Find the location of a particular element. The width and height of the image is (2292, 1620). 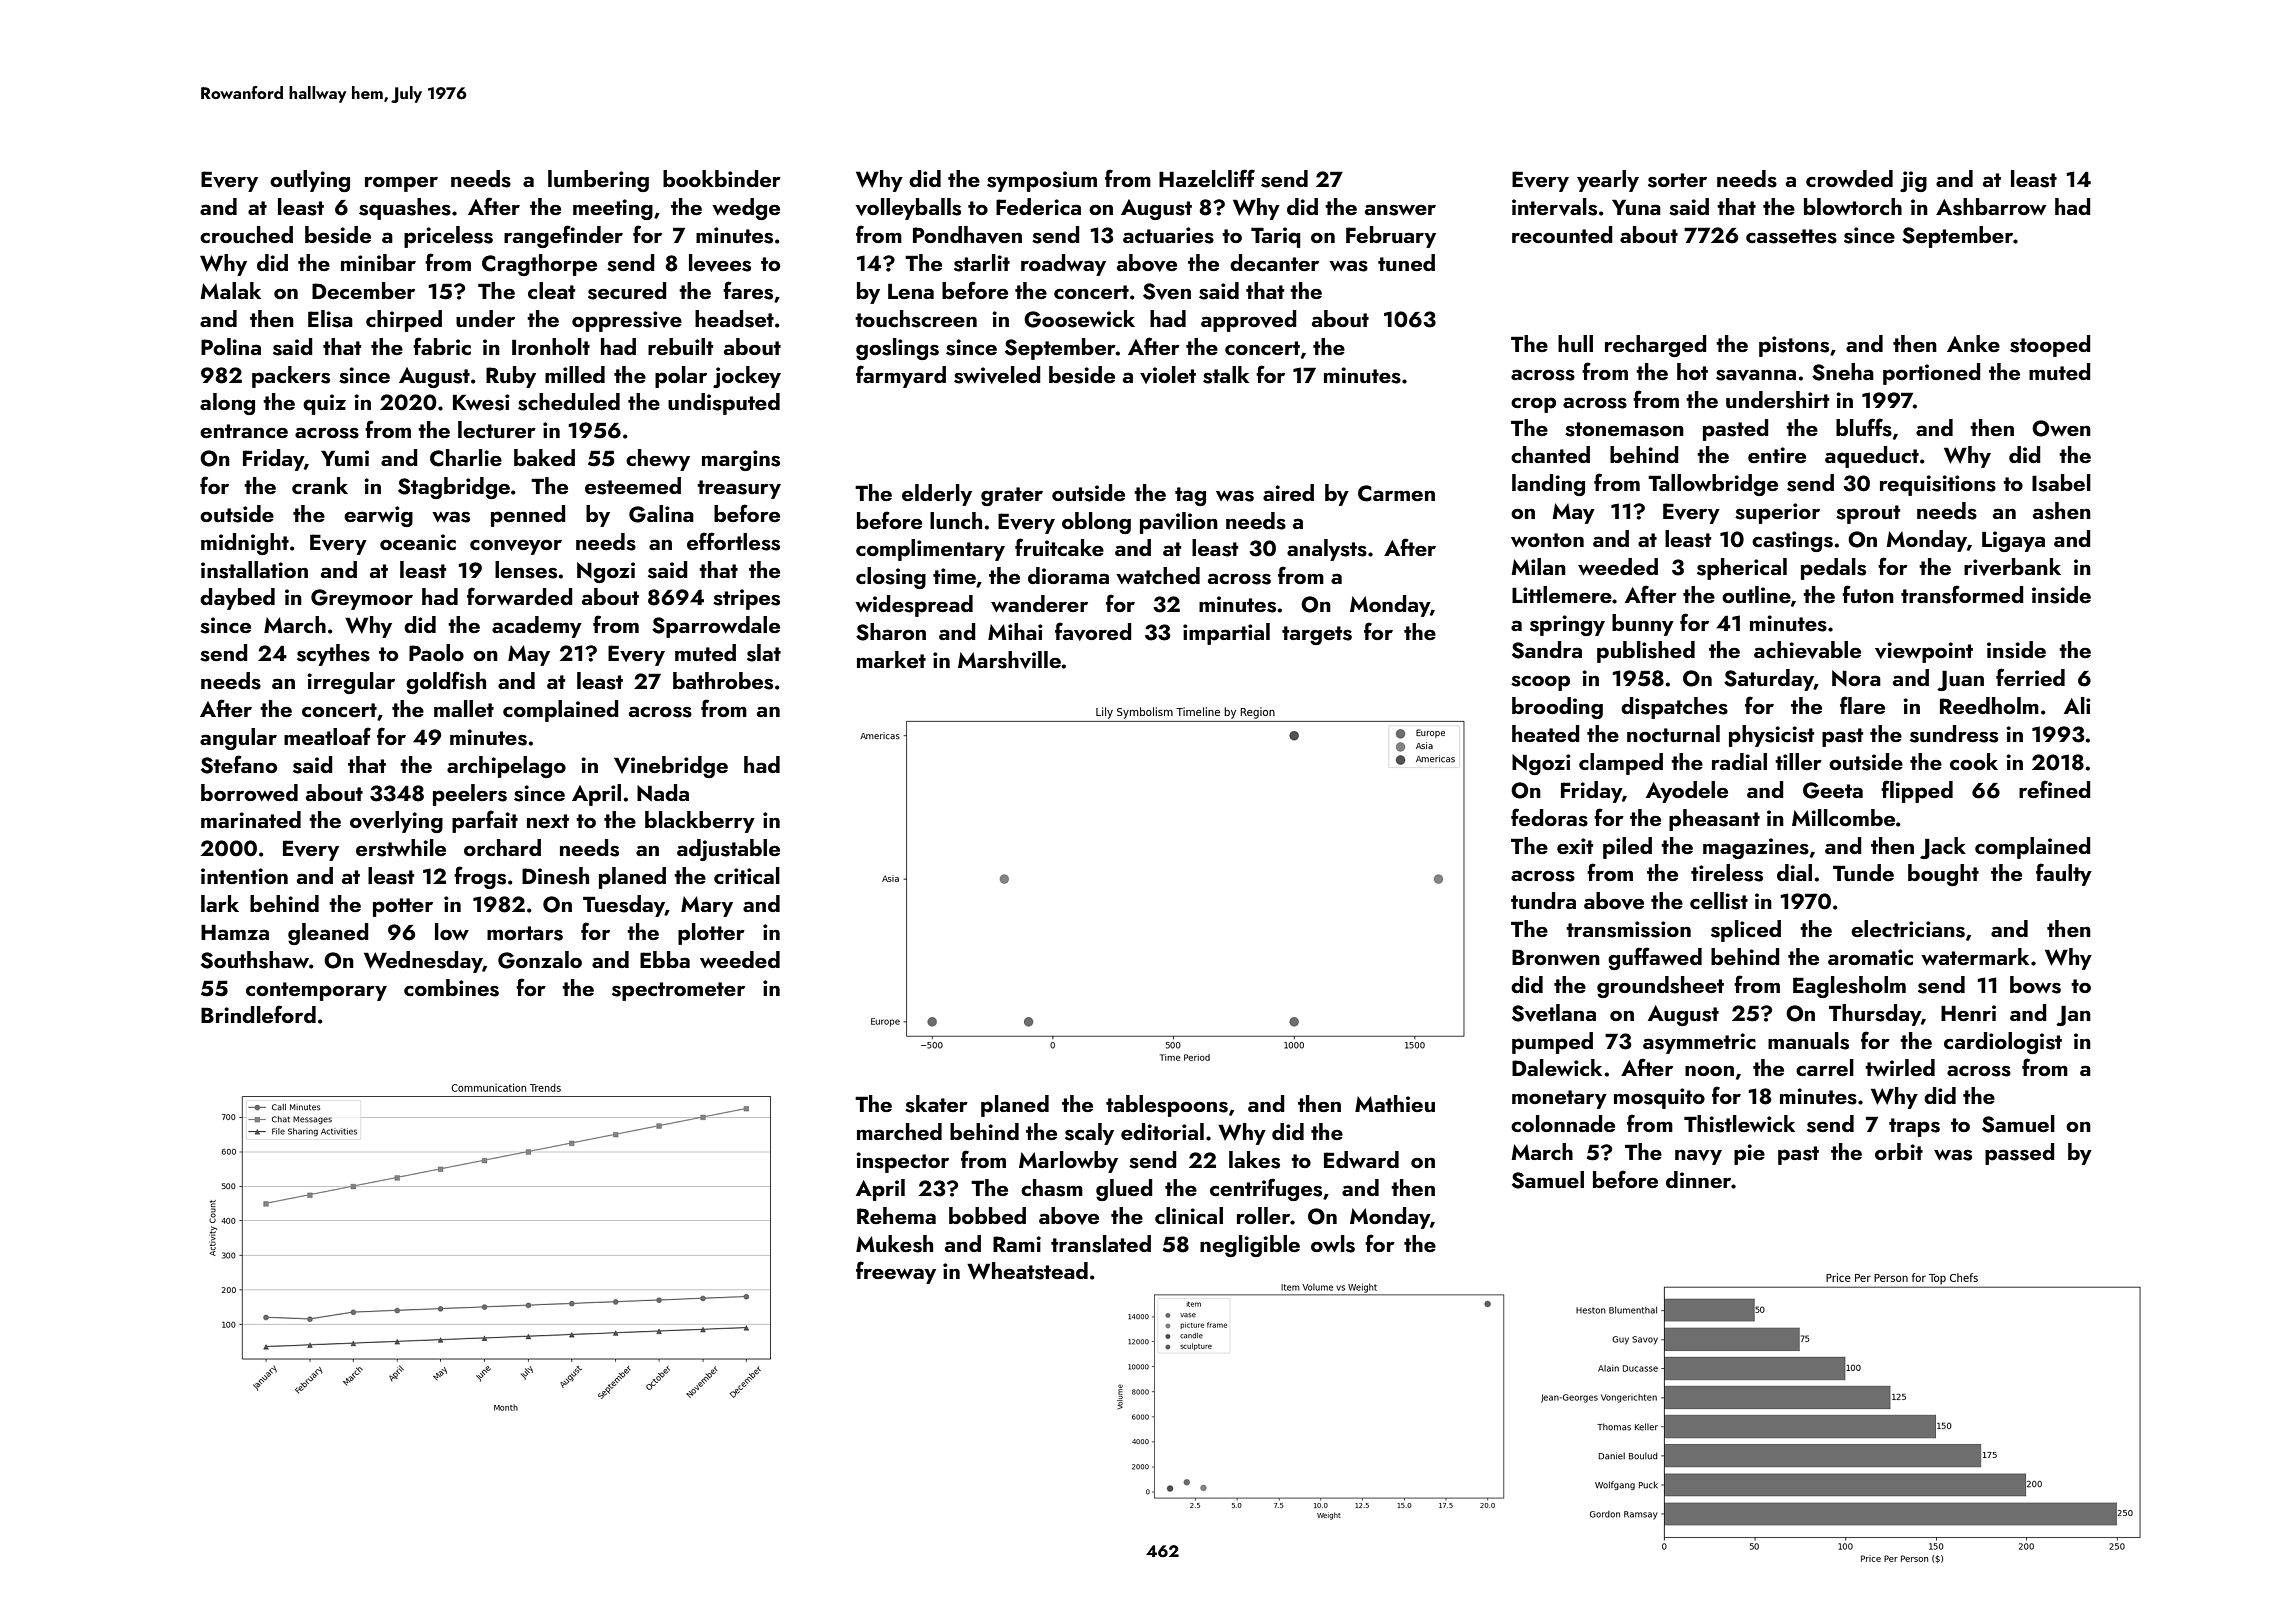

symposium is located at coordinates (1042, 181).
